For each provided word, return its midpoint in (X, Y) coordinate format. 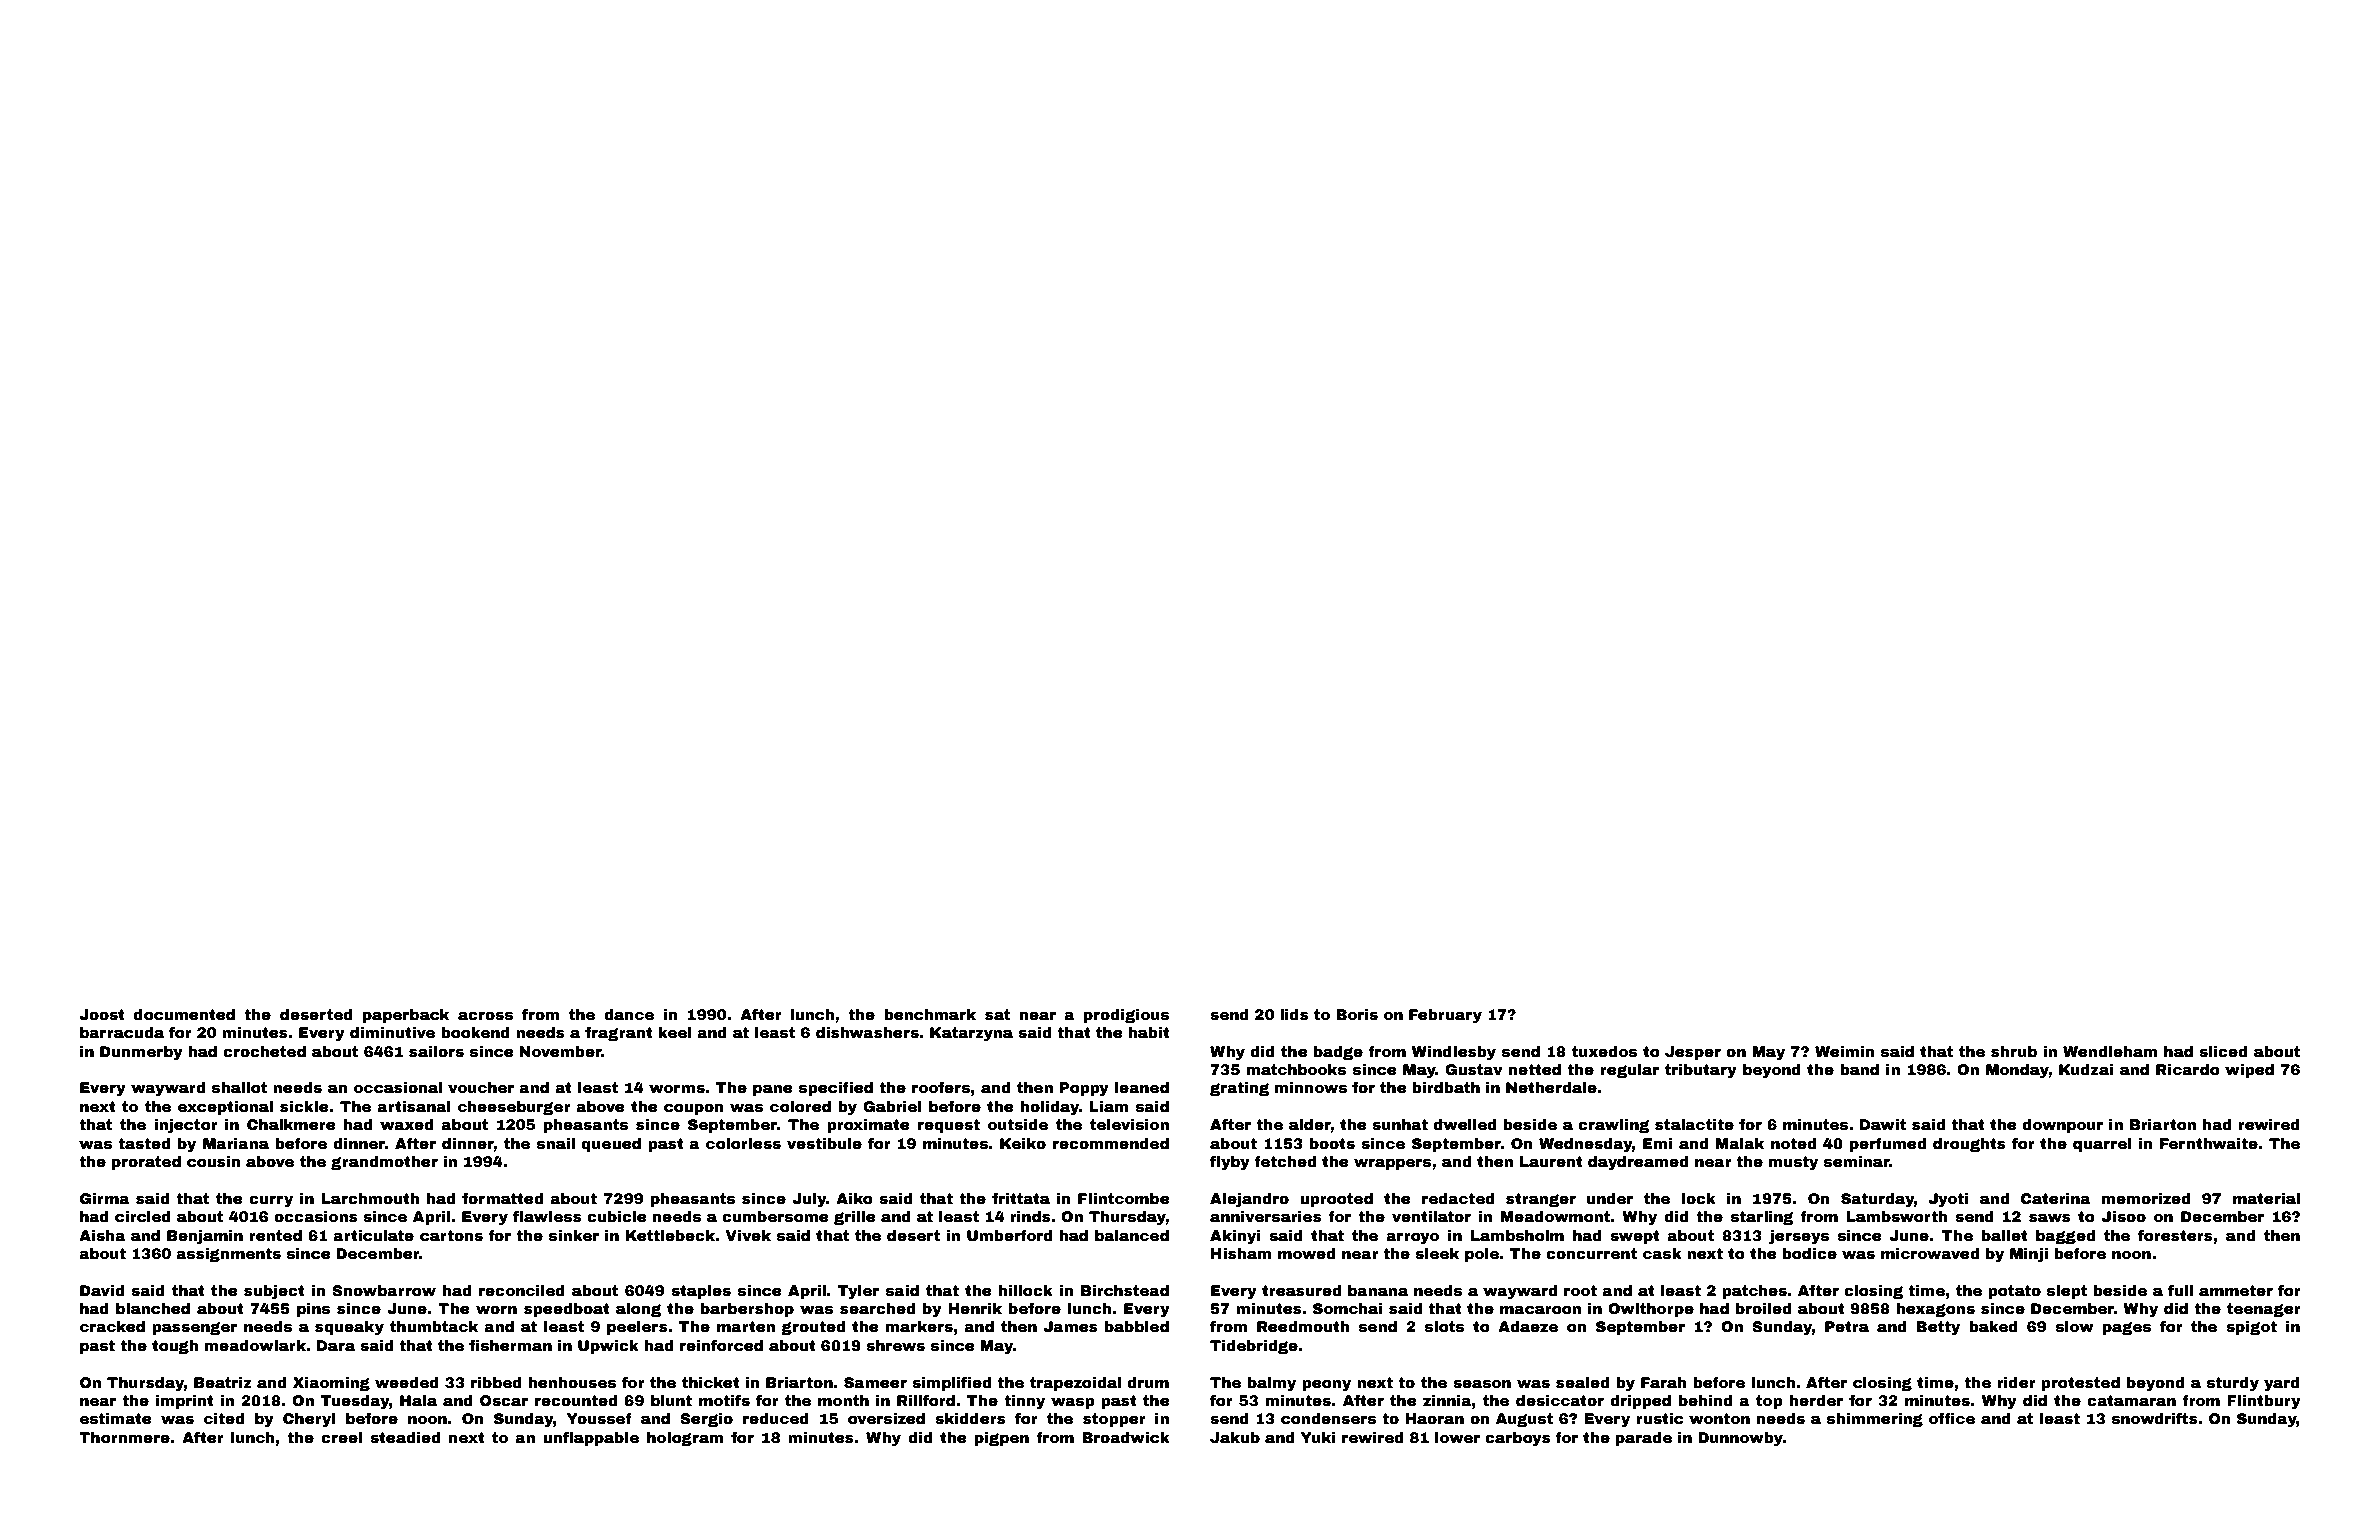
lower (1457, 1437)
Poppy (1084, 1089)
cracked (112, 1326)
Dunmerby (141, 1053)
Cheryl (309, 1420)
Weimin (1845, 1051)
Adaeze (1528, 1326)
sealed (1582, 1382)
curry (271, 1202)
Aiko (854, 1198)
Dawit (1883, 1124)
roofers (941, 1087)
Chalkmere (291, 1124)
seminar (1857, 1161)
